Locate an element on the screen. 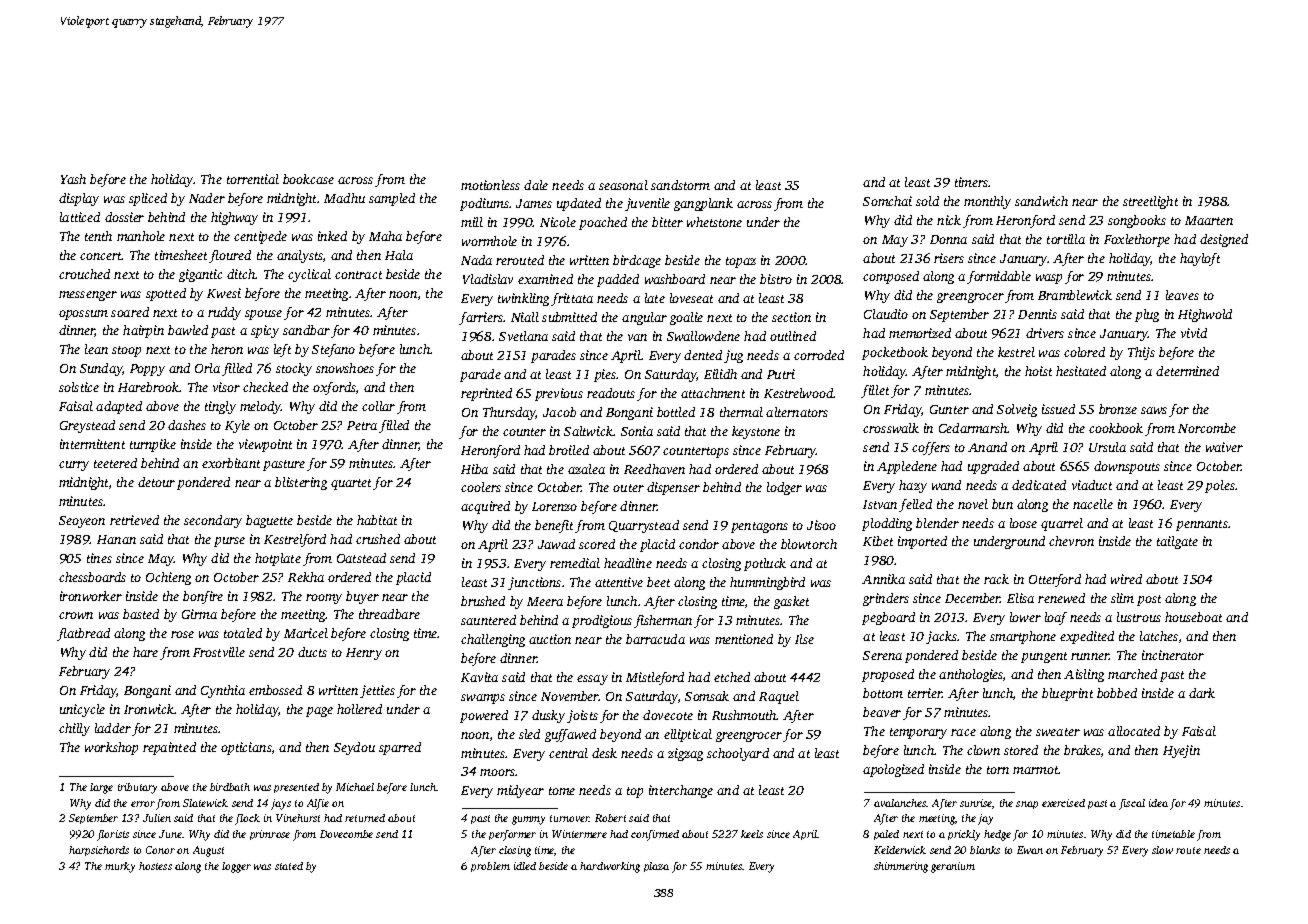 The width and height of the screenshot is (1308, 924). temporary is located at coordinates (918, 733).
